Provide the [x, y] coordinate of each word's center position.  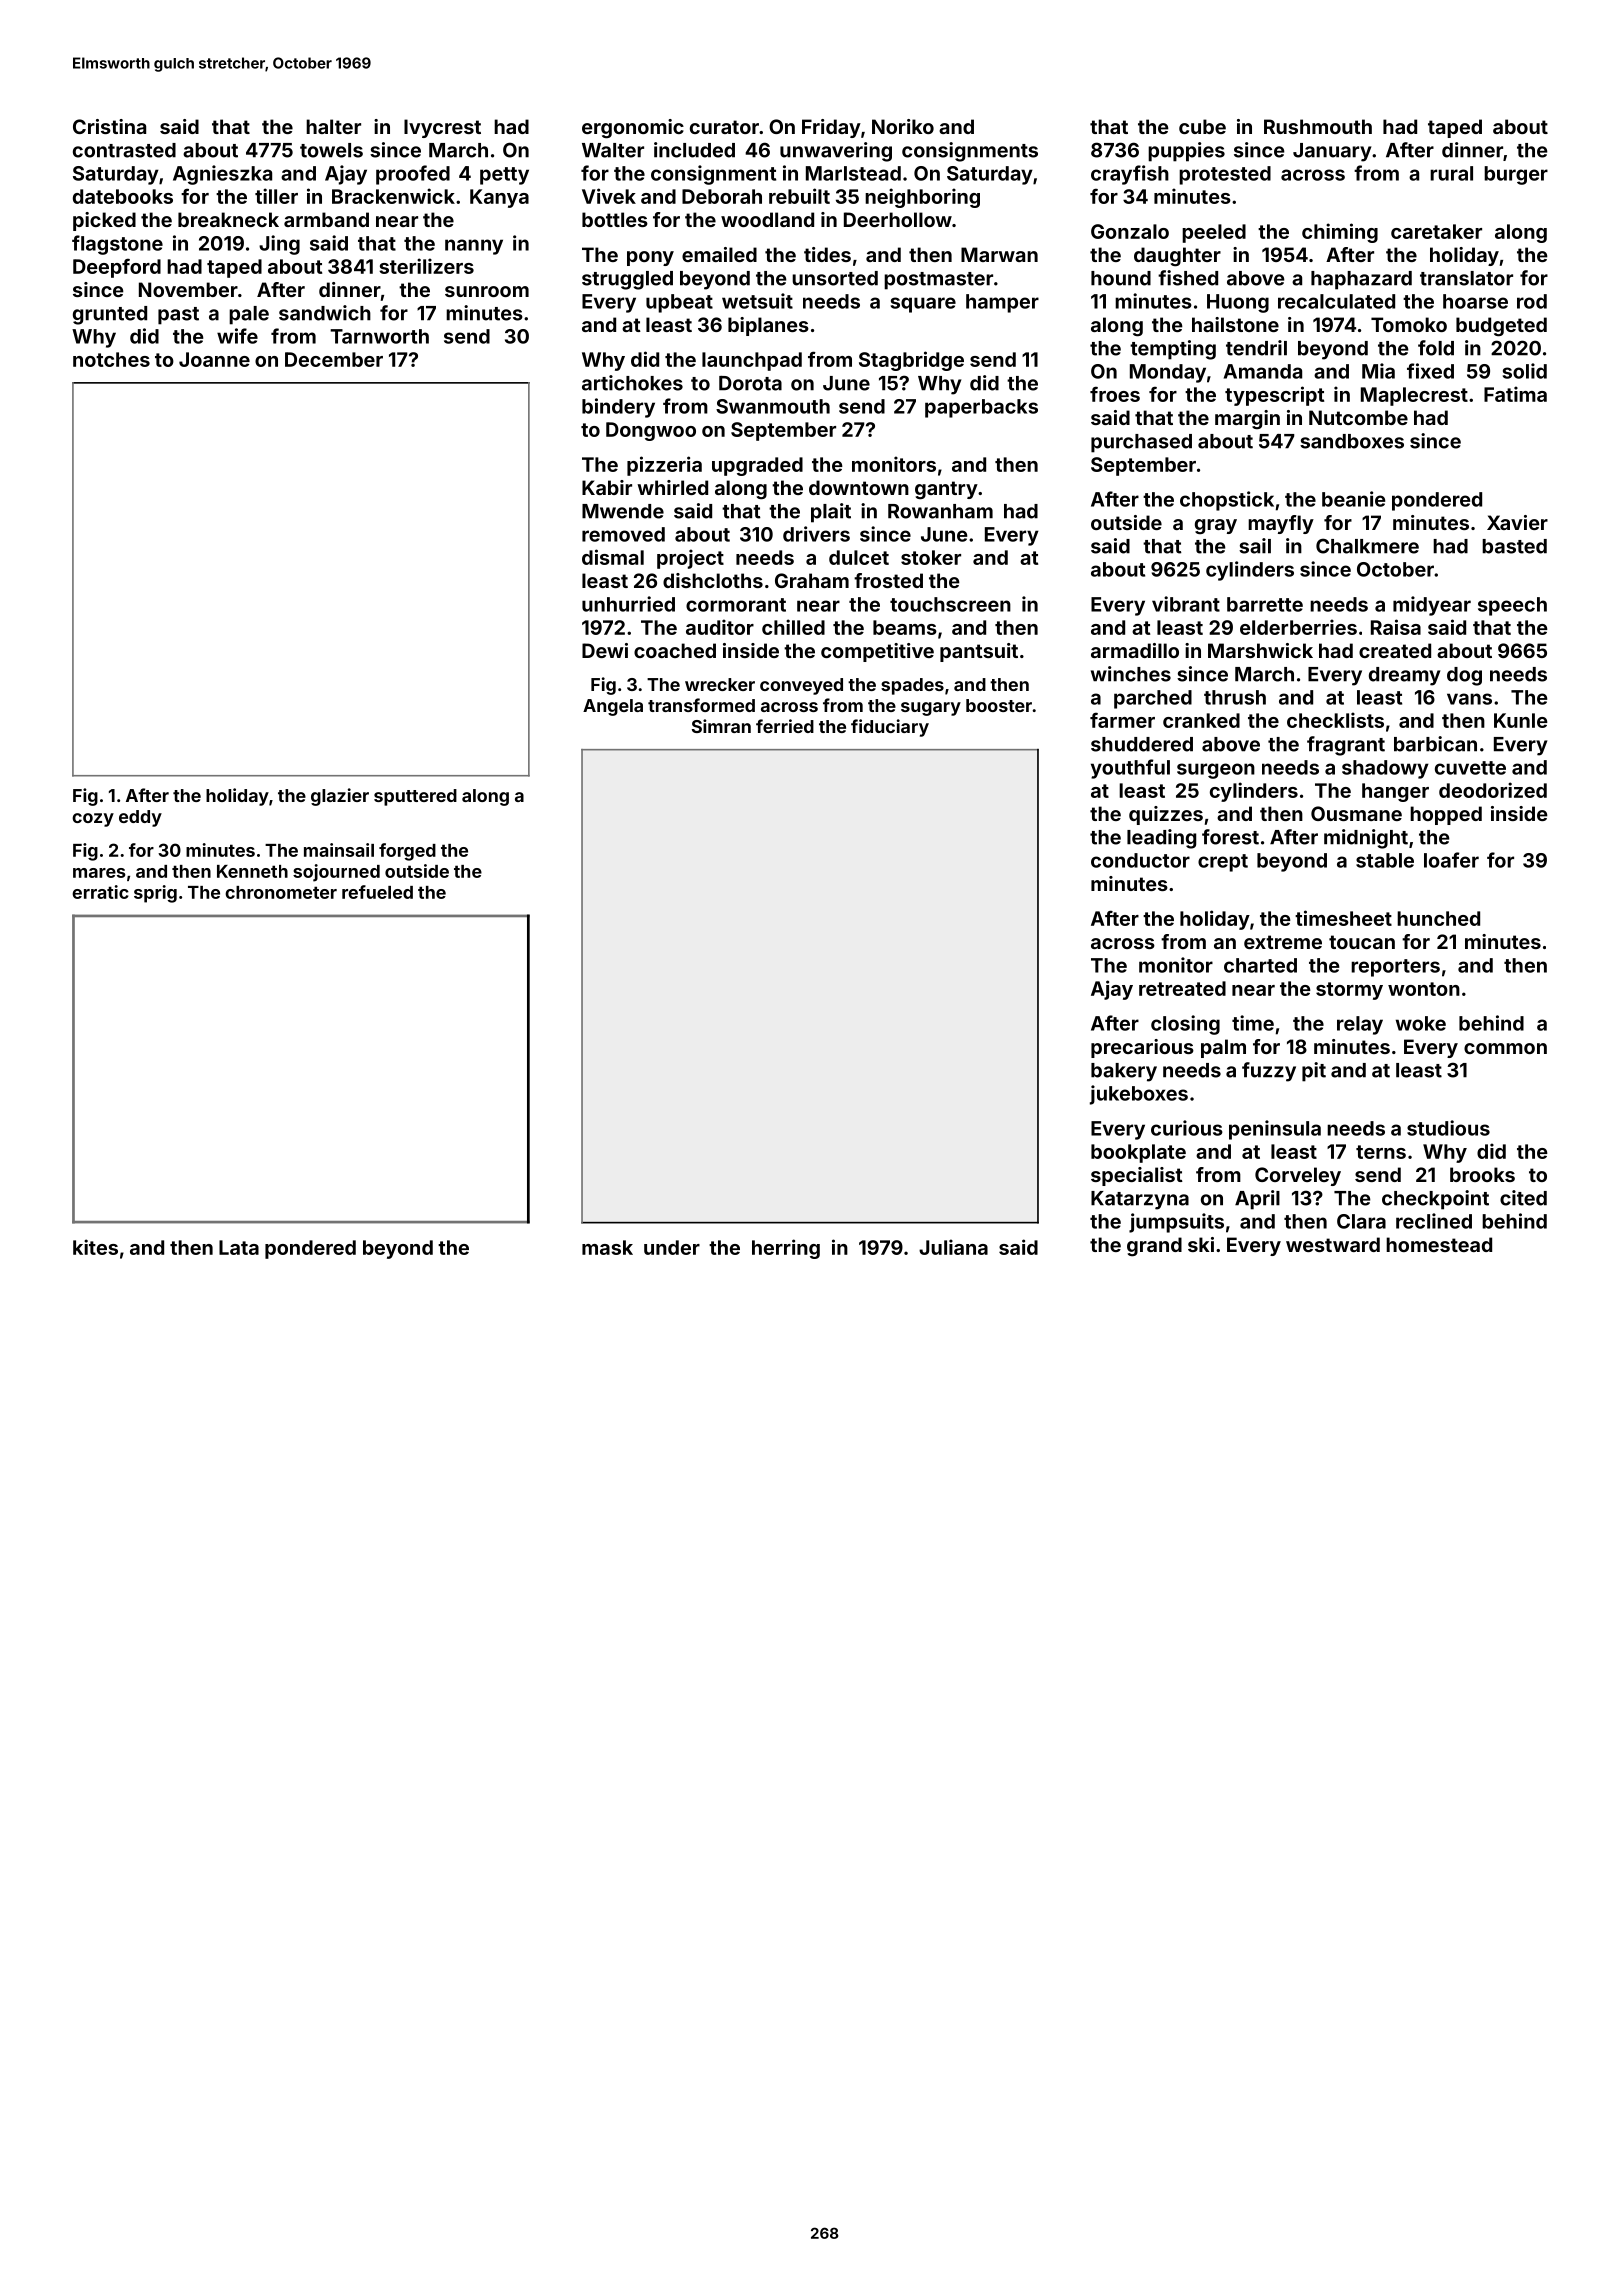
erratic [100, 892]
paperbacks [981, 408]
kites [95, 1247]
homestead [1439, 1244]
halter [333, 126]
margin [1247, 419]
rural [1451, 173]
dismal [613, 557]
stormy [1349, 991]
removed [623, 534]
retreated [1182, 988]
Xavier [1517, 522]
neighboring [922, 198]
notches [111, 359]
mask [607, 1247]
